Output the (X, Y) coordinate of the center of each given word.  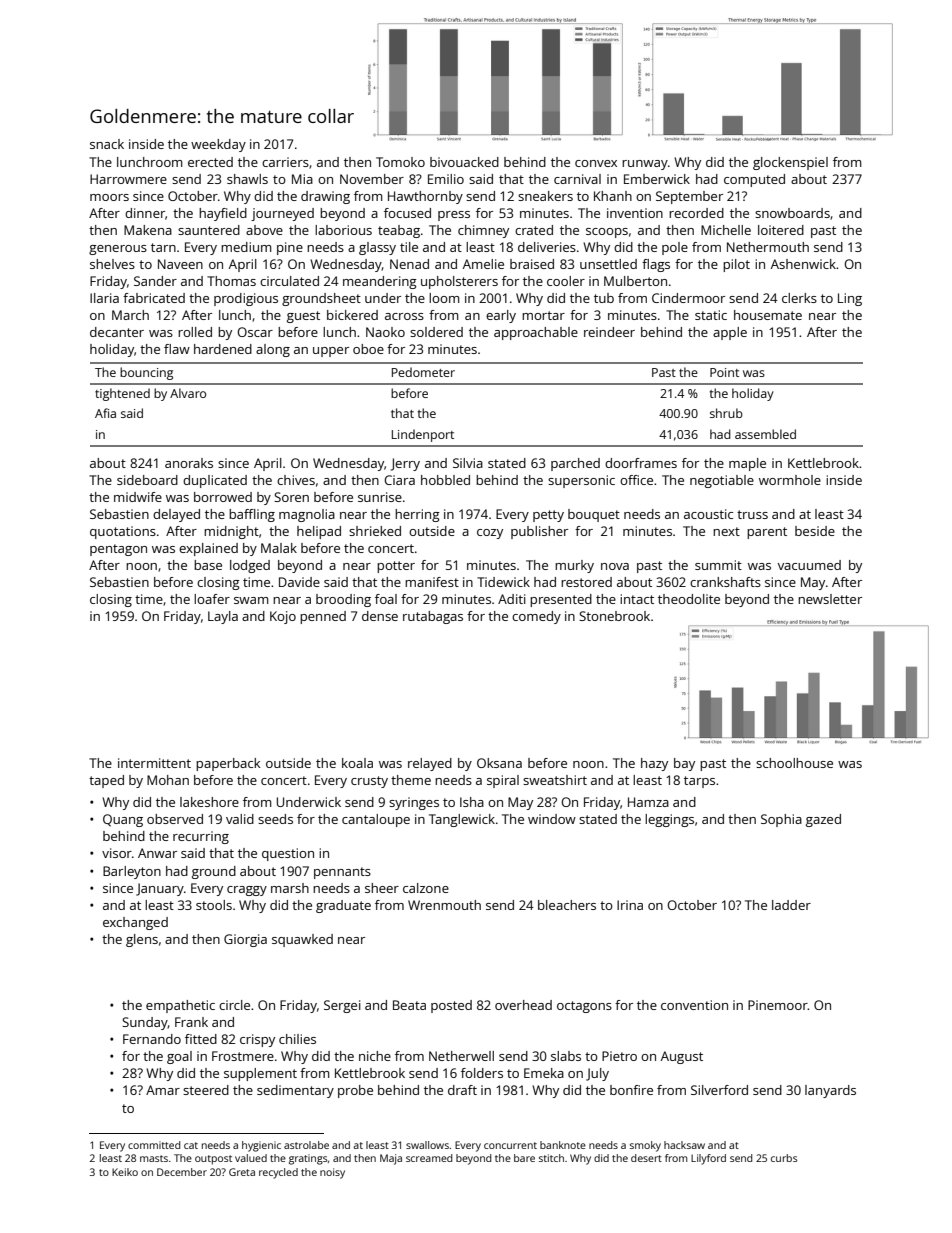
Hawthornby (425, 197)
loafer (212, 599)
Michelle (726, 230)
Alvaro (188, 393)
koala (357, 763)
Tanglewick (462, 820)
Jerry (405, 464)
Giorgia (245, 940)
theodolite (689, 599)
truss (752, 514)
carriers (285, 162)
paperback (228, 764)
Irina (630, 905)
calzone (426, 888)
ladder (791, 905)
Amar (163, 1090)
